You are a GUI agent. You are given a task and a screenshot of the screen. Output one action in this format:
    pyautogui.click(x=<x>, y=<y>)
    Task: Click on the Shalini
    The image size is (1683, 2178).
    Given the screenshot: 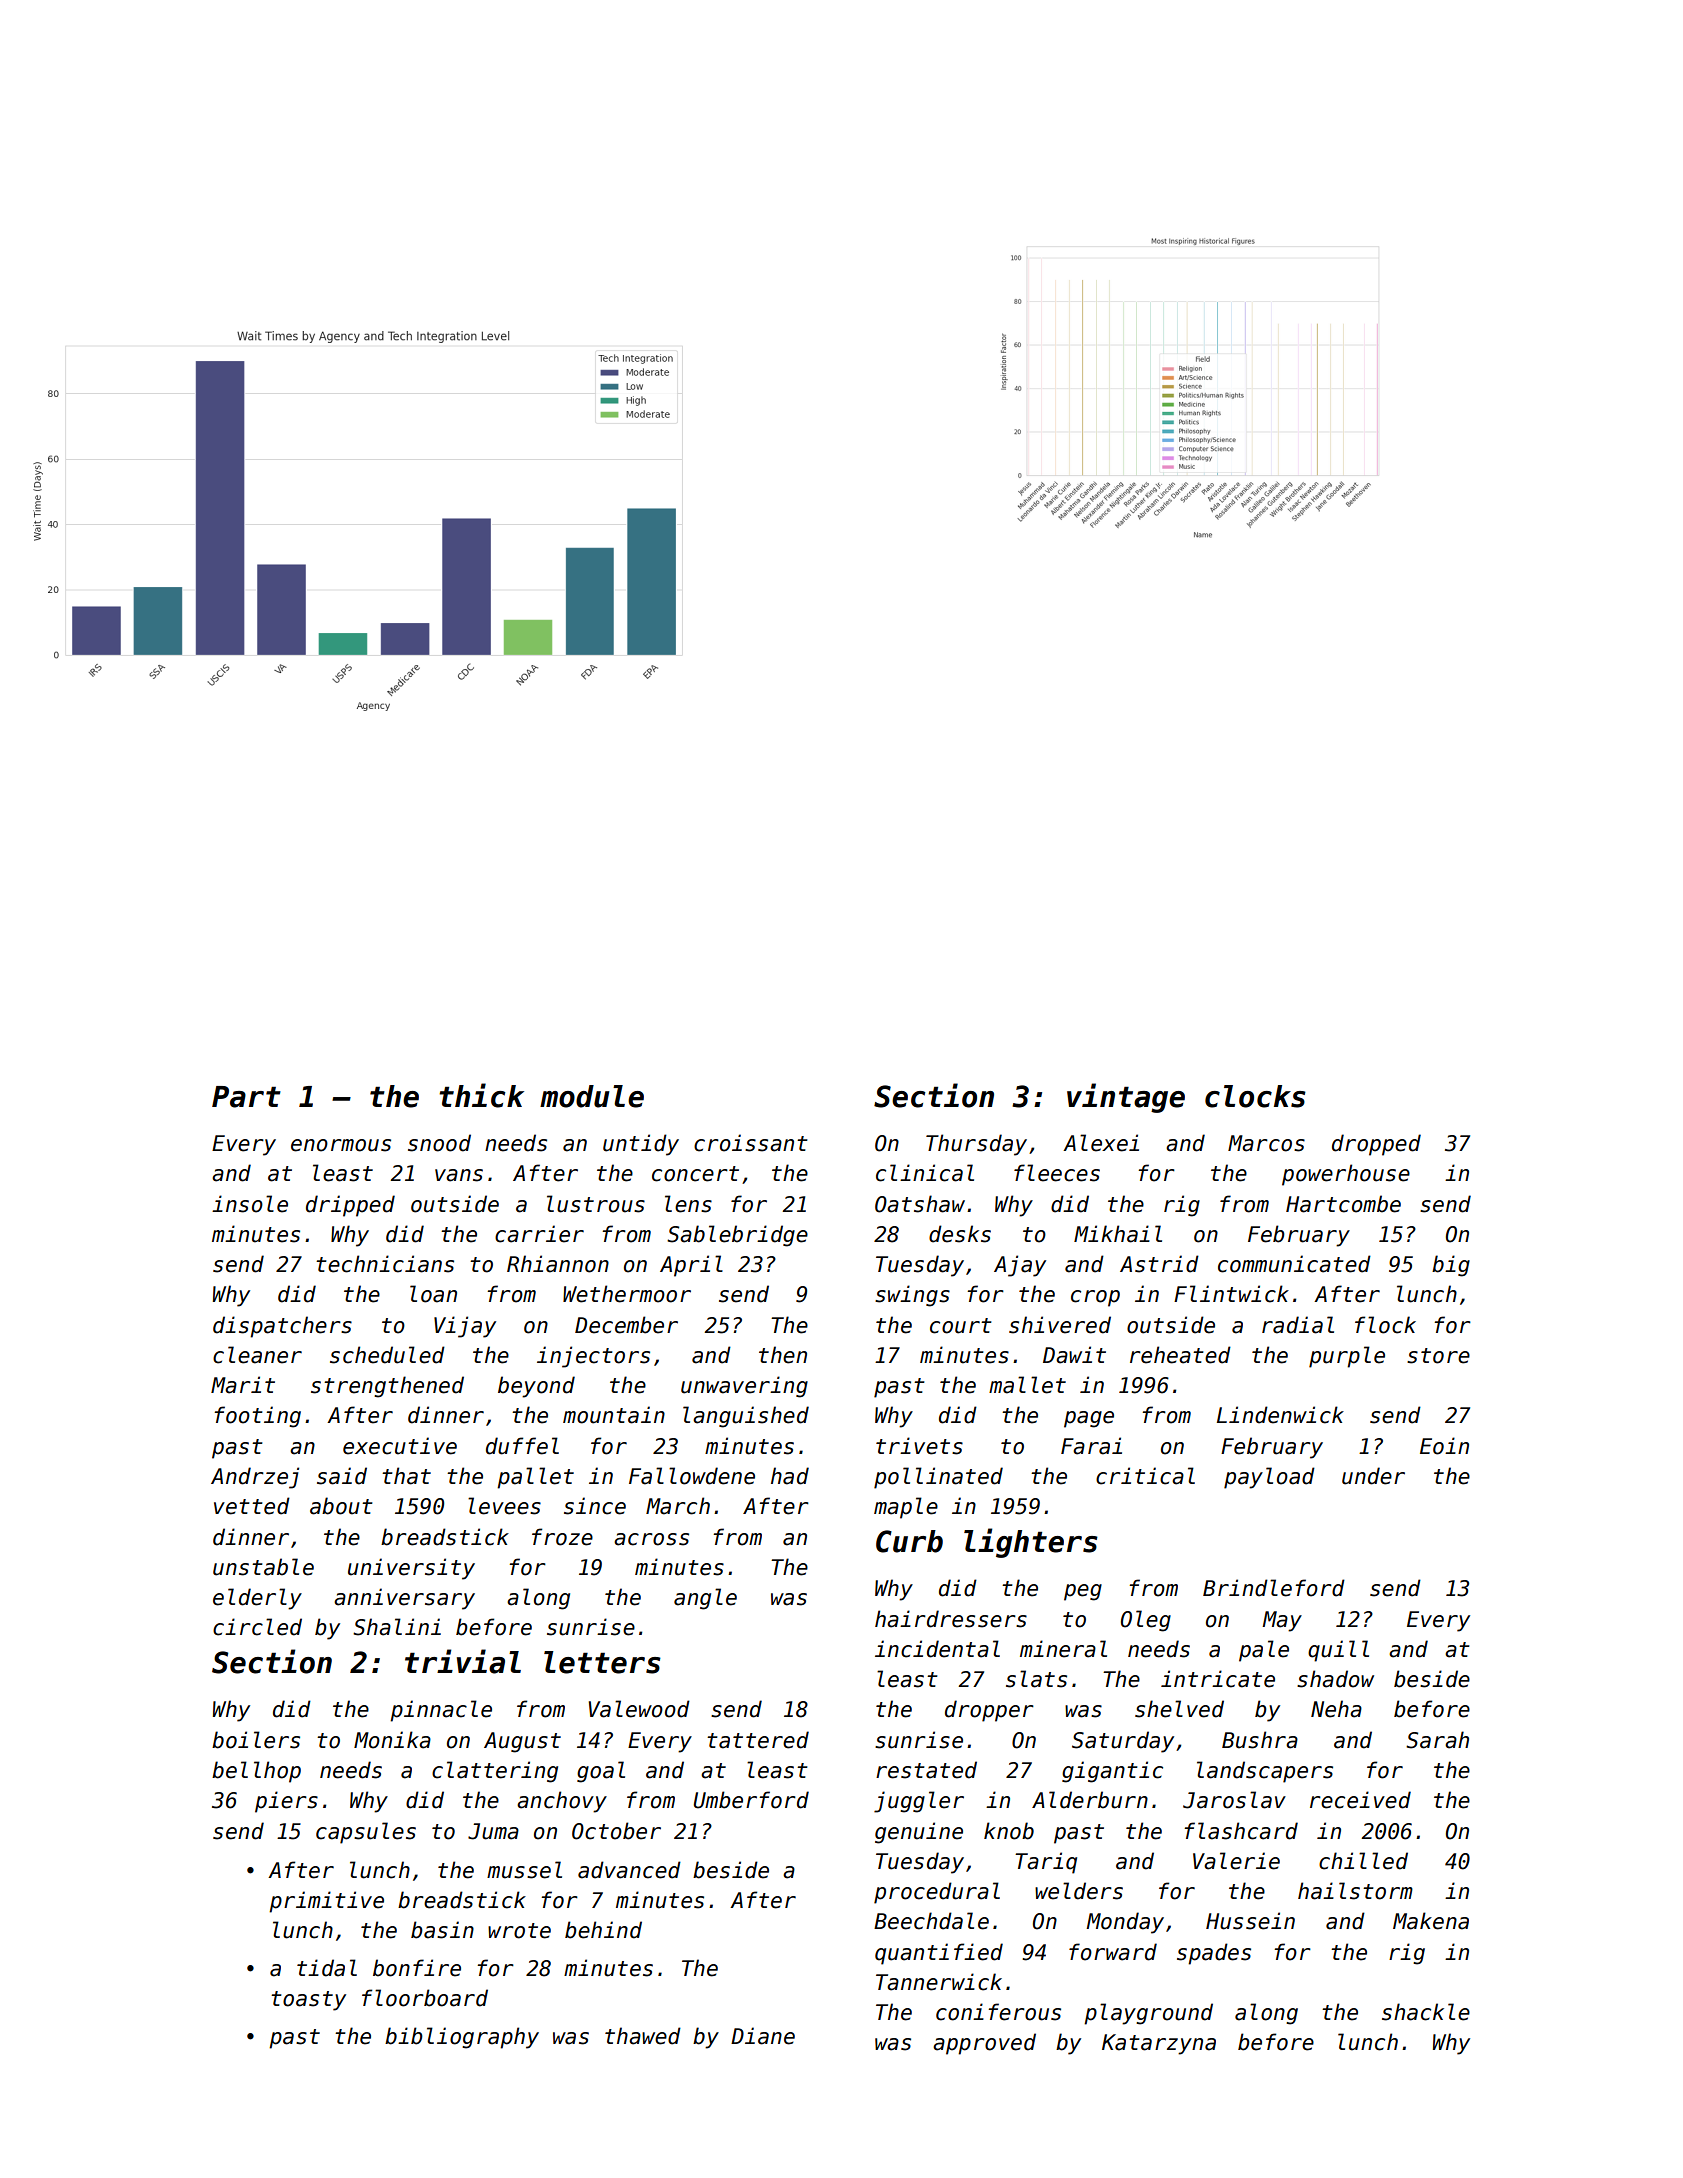 What is the action you would take?
    pyautogui.click(x=397, y=1627)
